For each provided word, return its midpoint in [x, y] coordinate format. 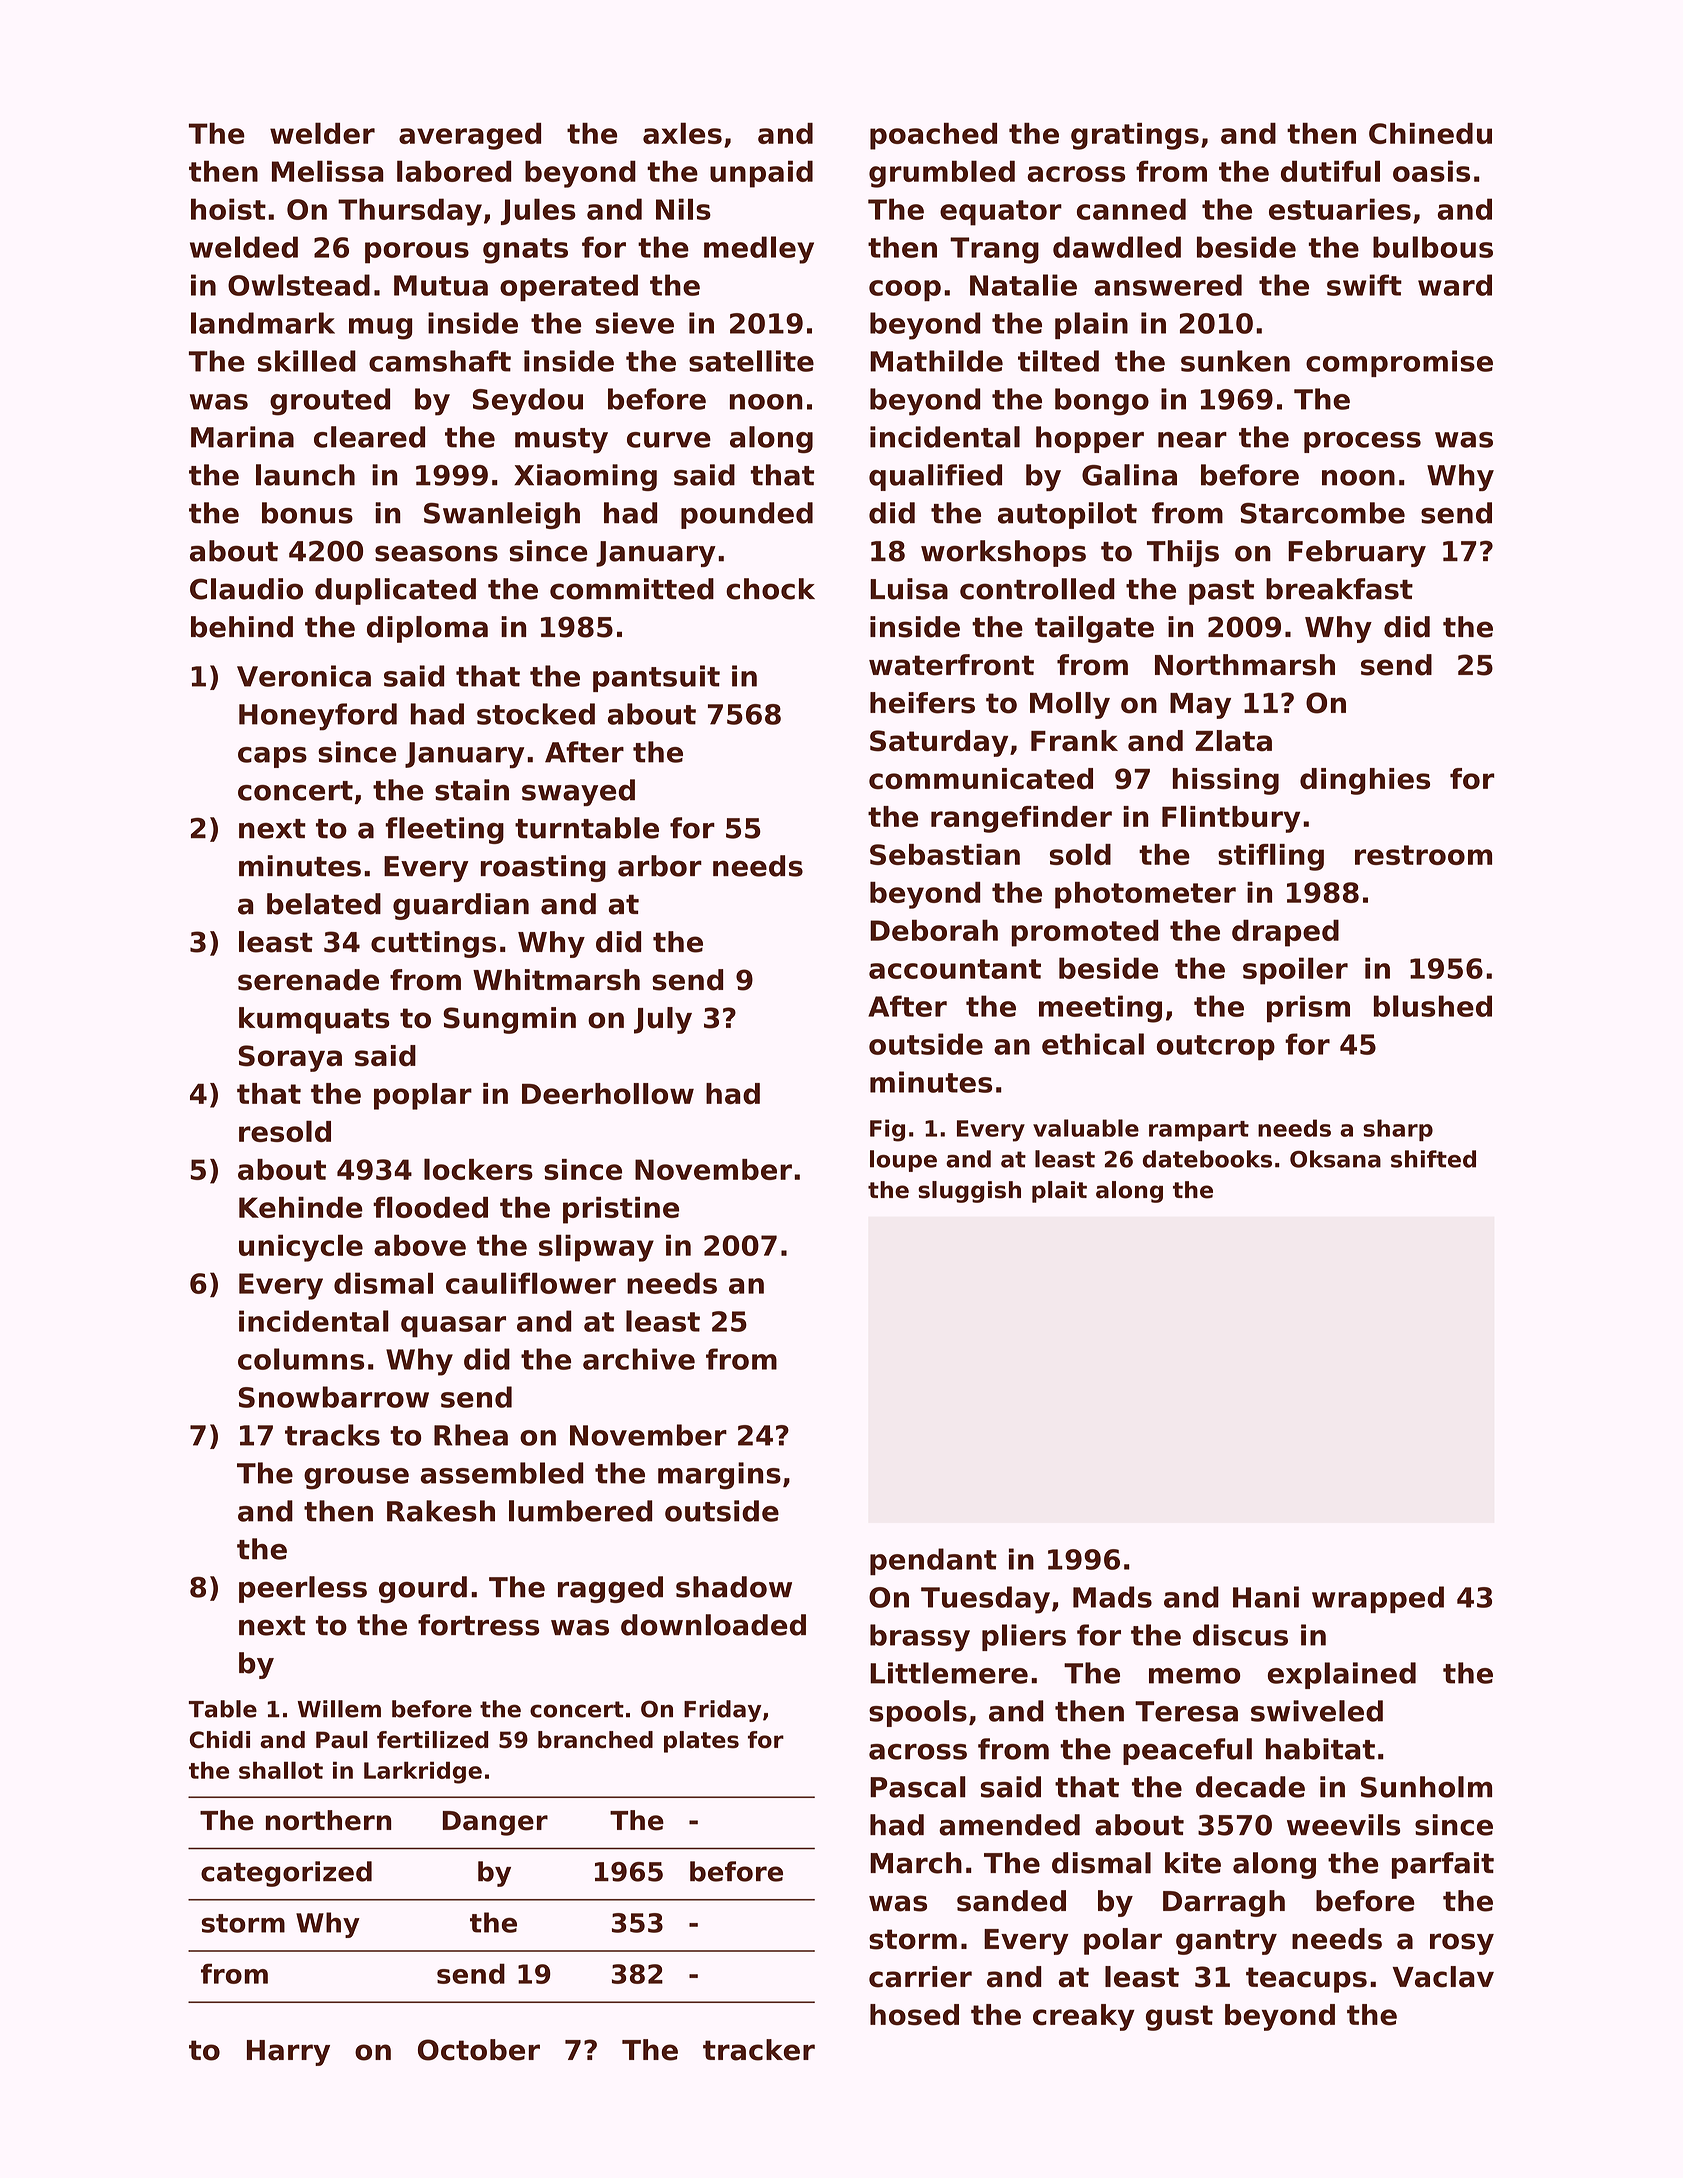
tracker [759, 2050]
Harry [288, 2053]
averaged [470, 136]
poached [933, 136]
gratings [1135, 136]
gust [1179, 2018]
